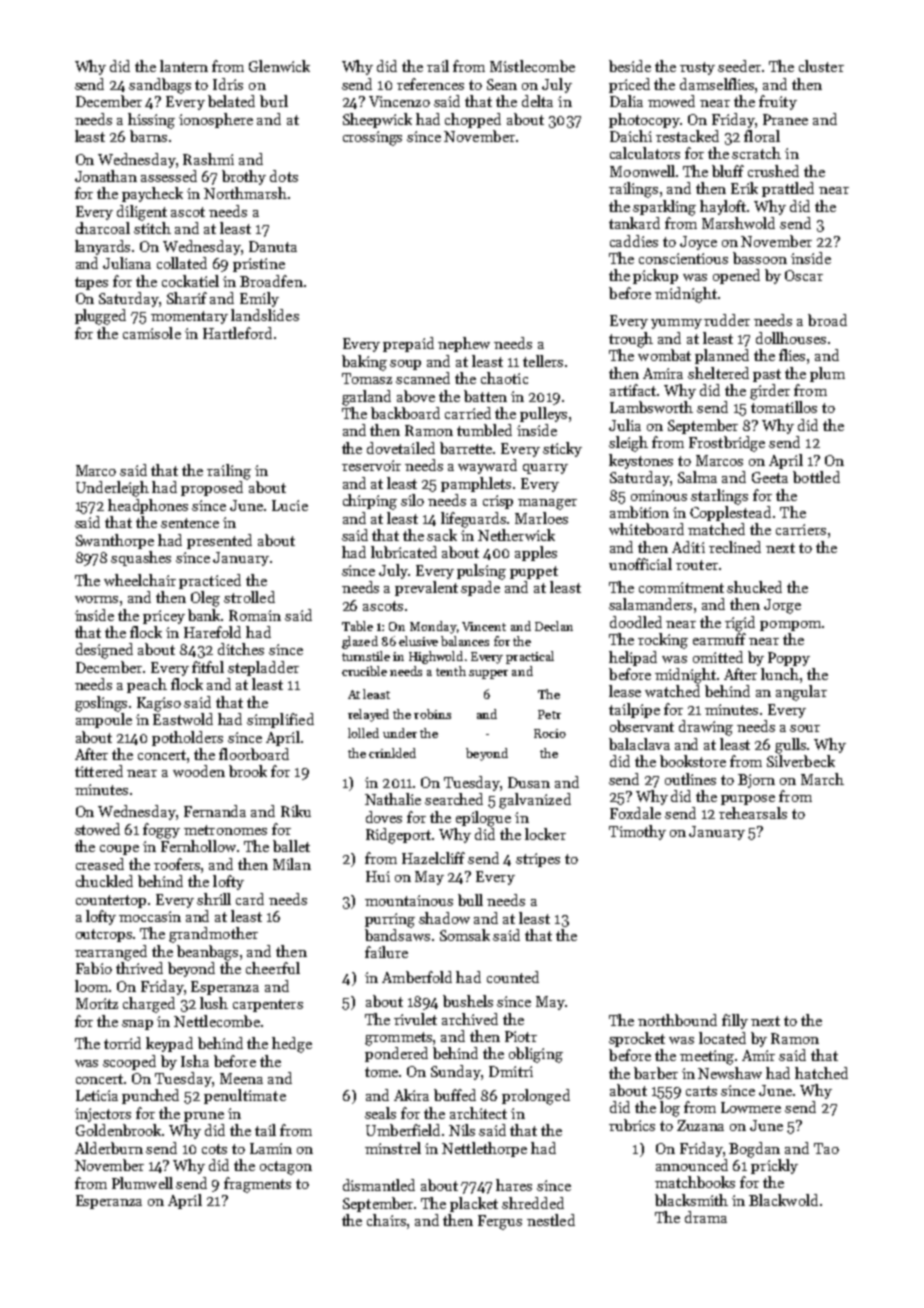 Image resolution: width=924 pixels, height=1308 pixels. What do you see at coordinates (464, 344) in the screenshot?
I see `nephew` at bounding box center [464, 344].
